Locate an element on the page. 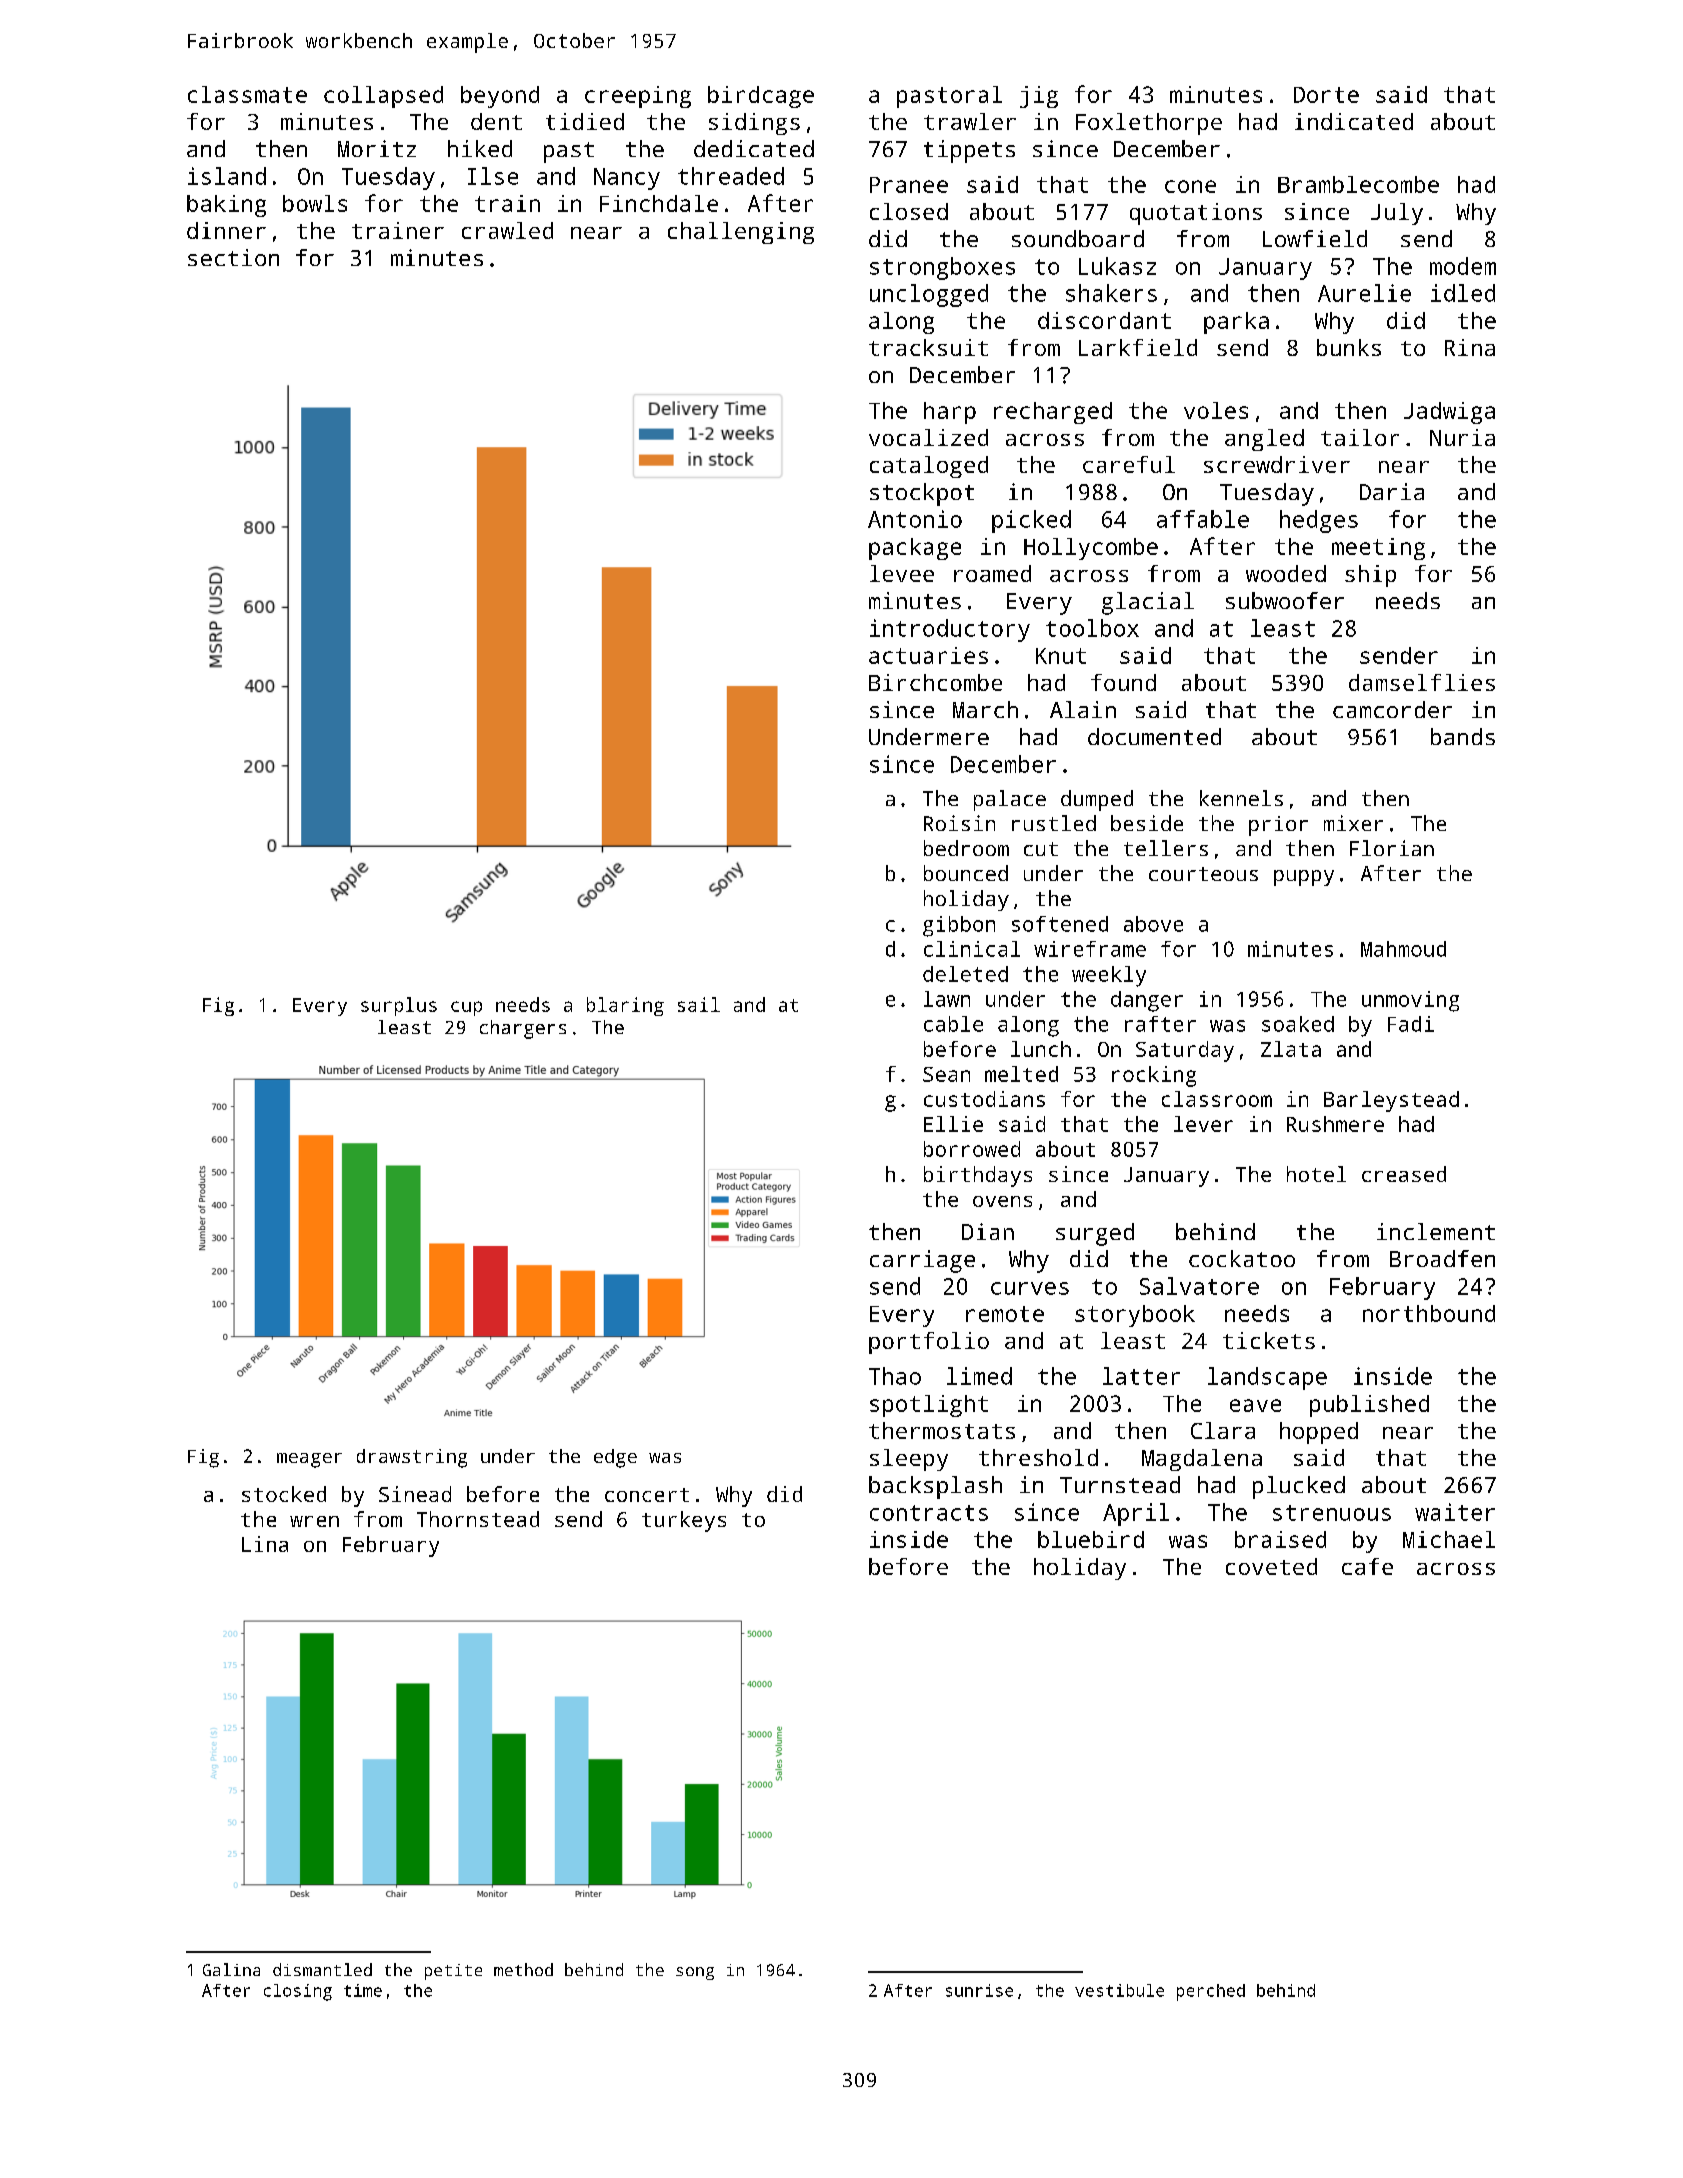 This image has width=1683, height=2178. sunrise is located at coordinates (979, 1990).
